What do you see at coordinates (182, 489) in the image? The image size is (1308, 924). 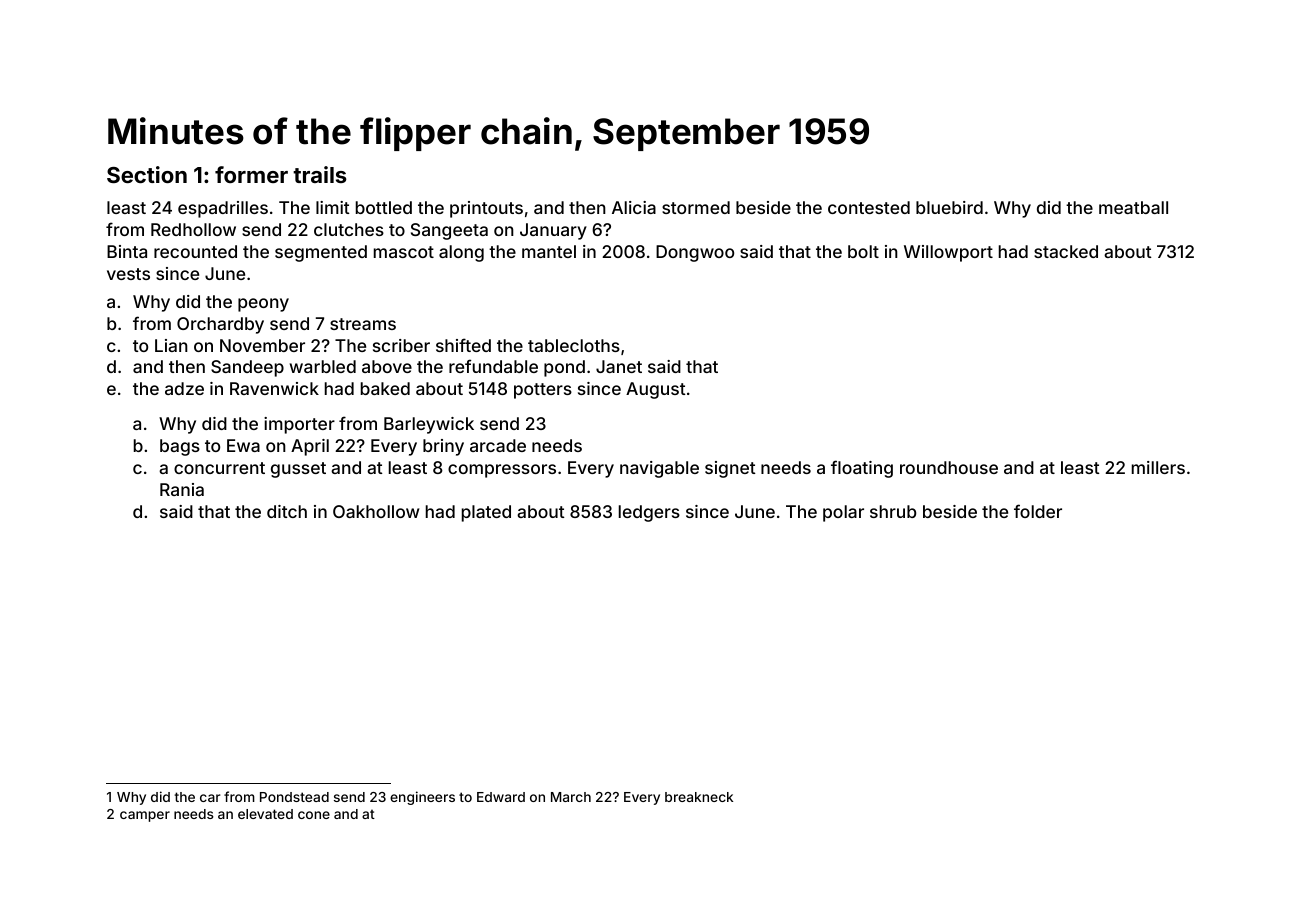 I see `Rania` at bounding box center [182, 489].
